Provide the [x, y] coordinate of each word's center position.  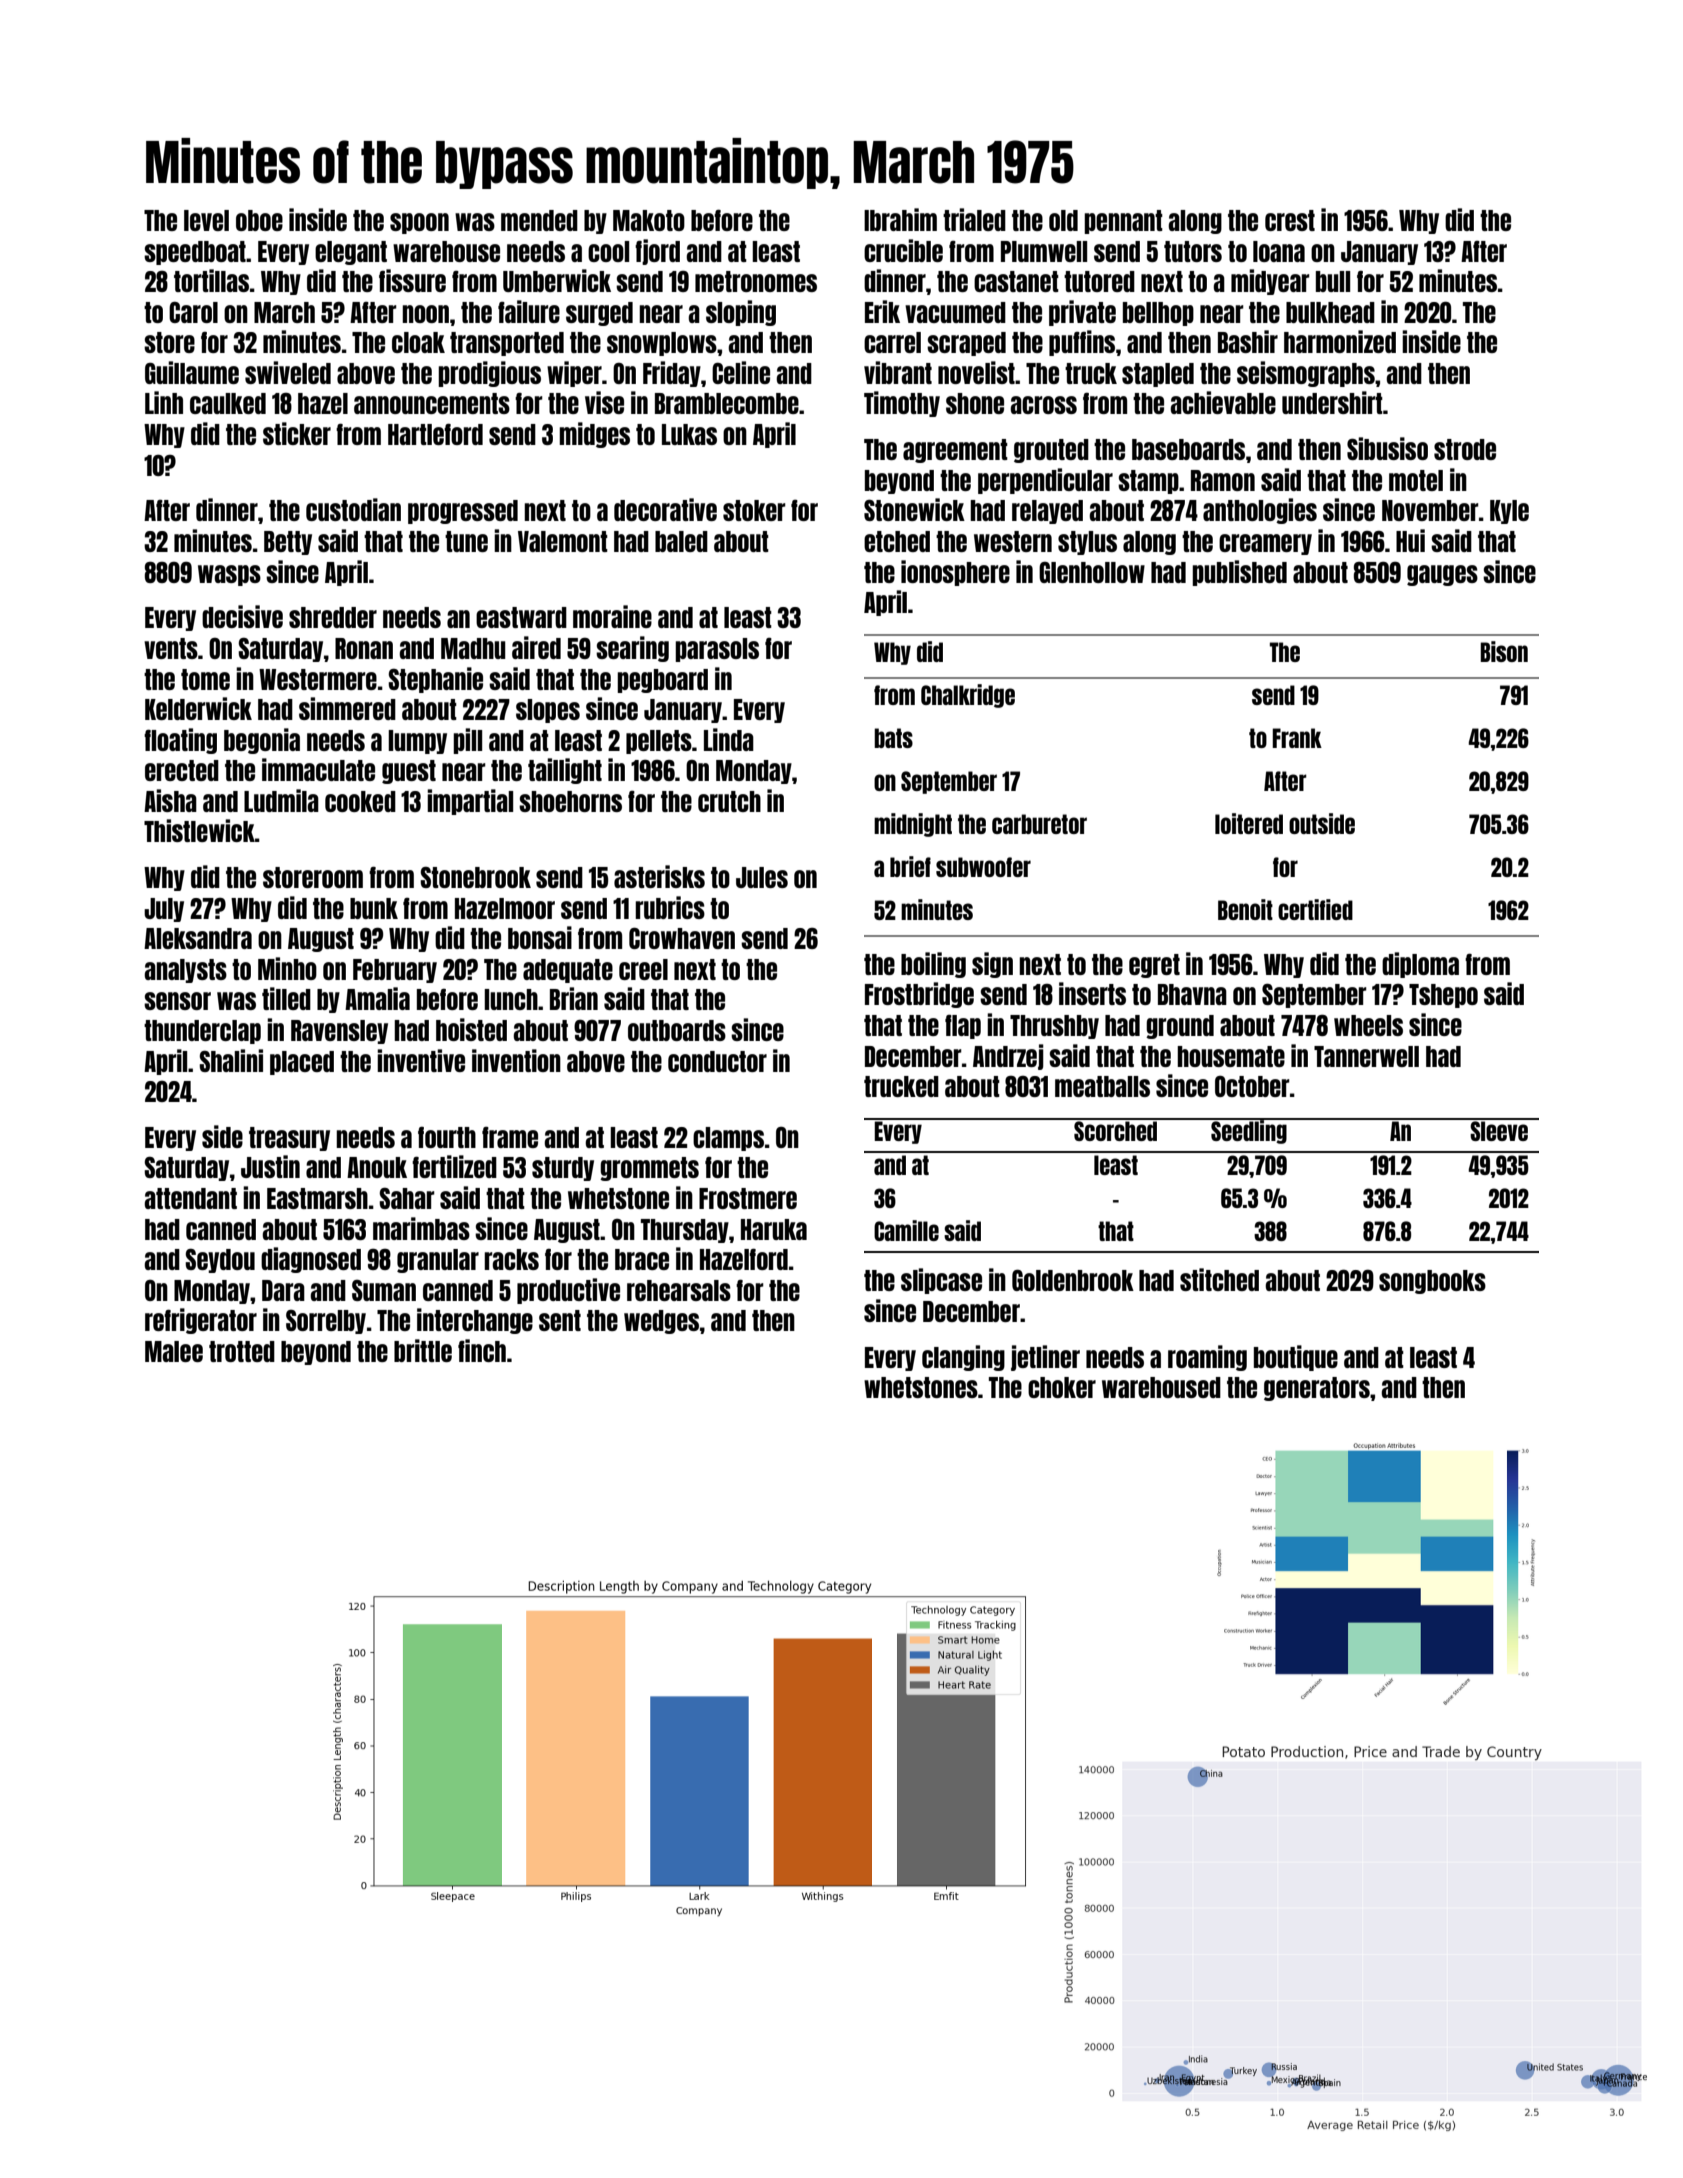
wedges [661, 1322]
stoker [754, 510]
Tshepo [1443, 996]
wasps [229, 575]
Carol [193, 312]
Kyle [1509, 512]
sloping [741, 313]
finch [482, 1350]
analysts [185, 971]
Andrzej [1008, 1057]
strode [1465, 449]
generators [1317, 1389]
